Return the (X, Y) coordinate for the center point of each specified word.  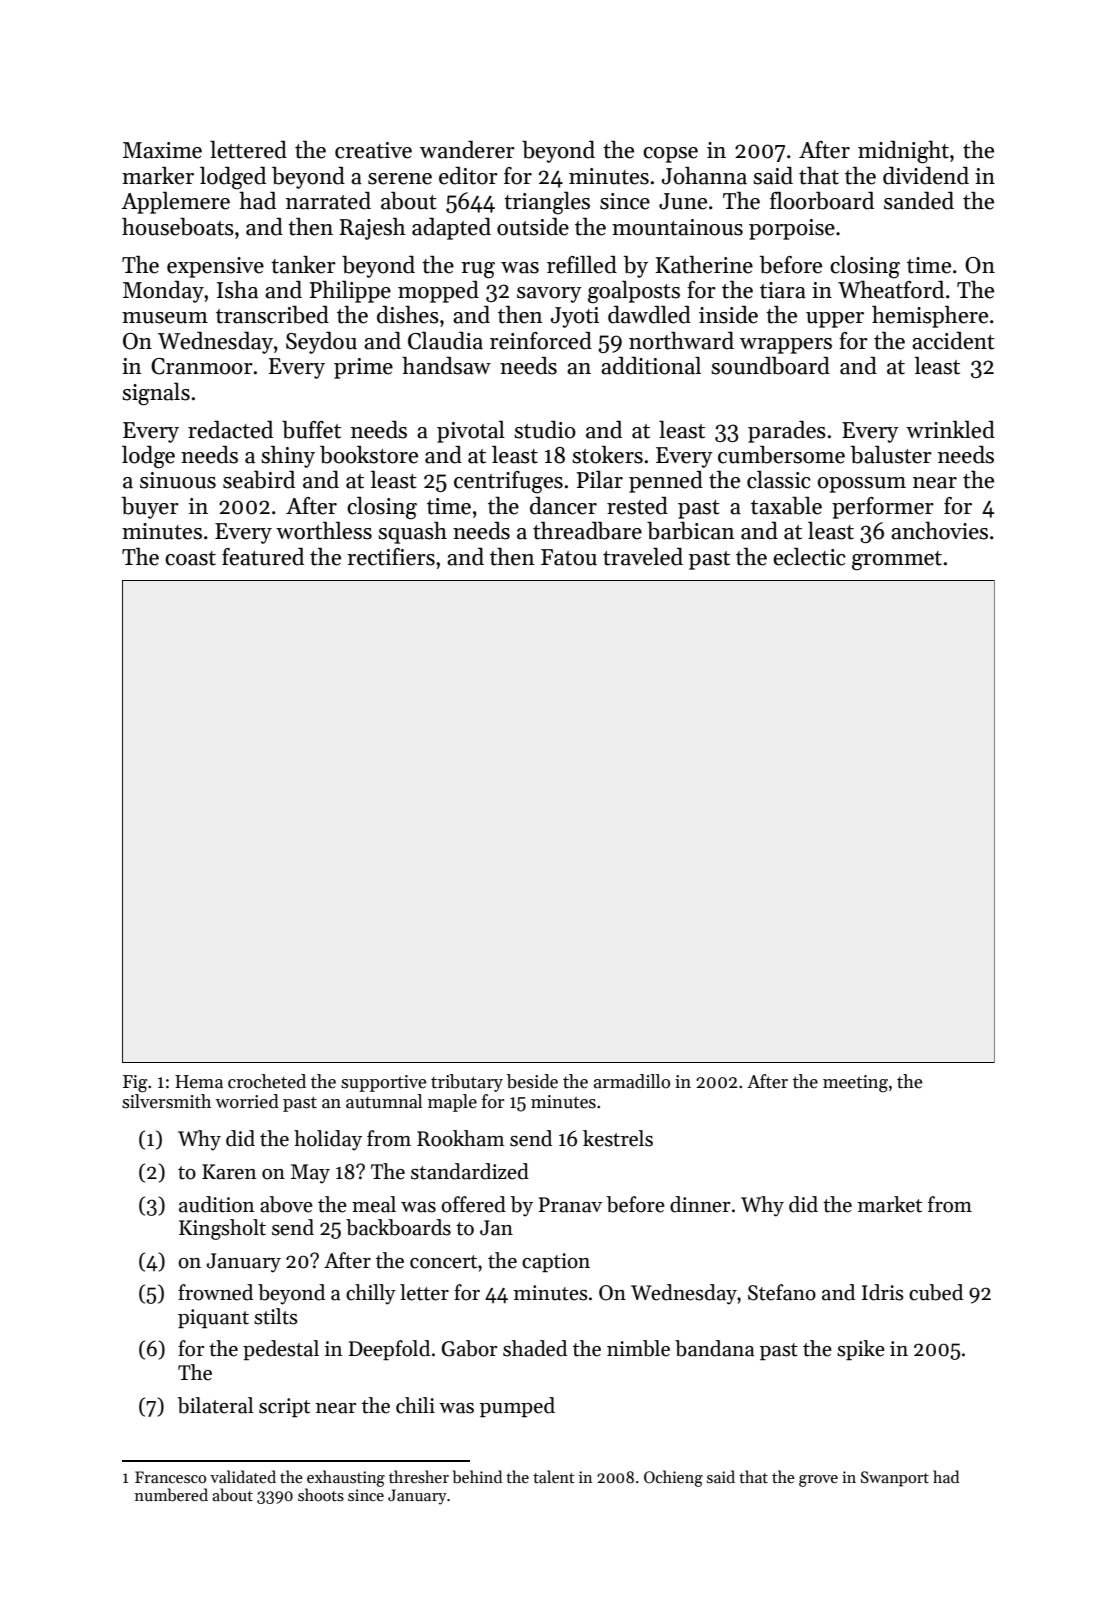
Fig (135, 1084)
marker (158, 176)
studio (545, 430)
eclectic (809, 557)
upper (835, 320)
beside (532, 1081)
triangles (547, 203)
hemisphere (930, 317)
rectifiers (391, 557)
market (890, 1204)
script (284, 1407)
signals (156, 394)
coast (190, 558)
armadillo (632, 1081)
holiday (328, 1140)
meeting (855, 1084)
